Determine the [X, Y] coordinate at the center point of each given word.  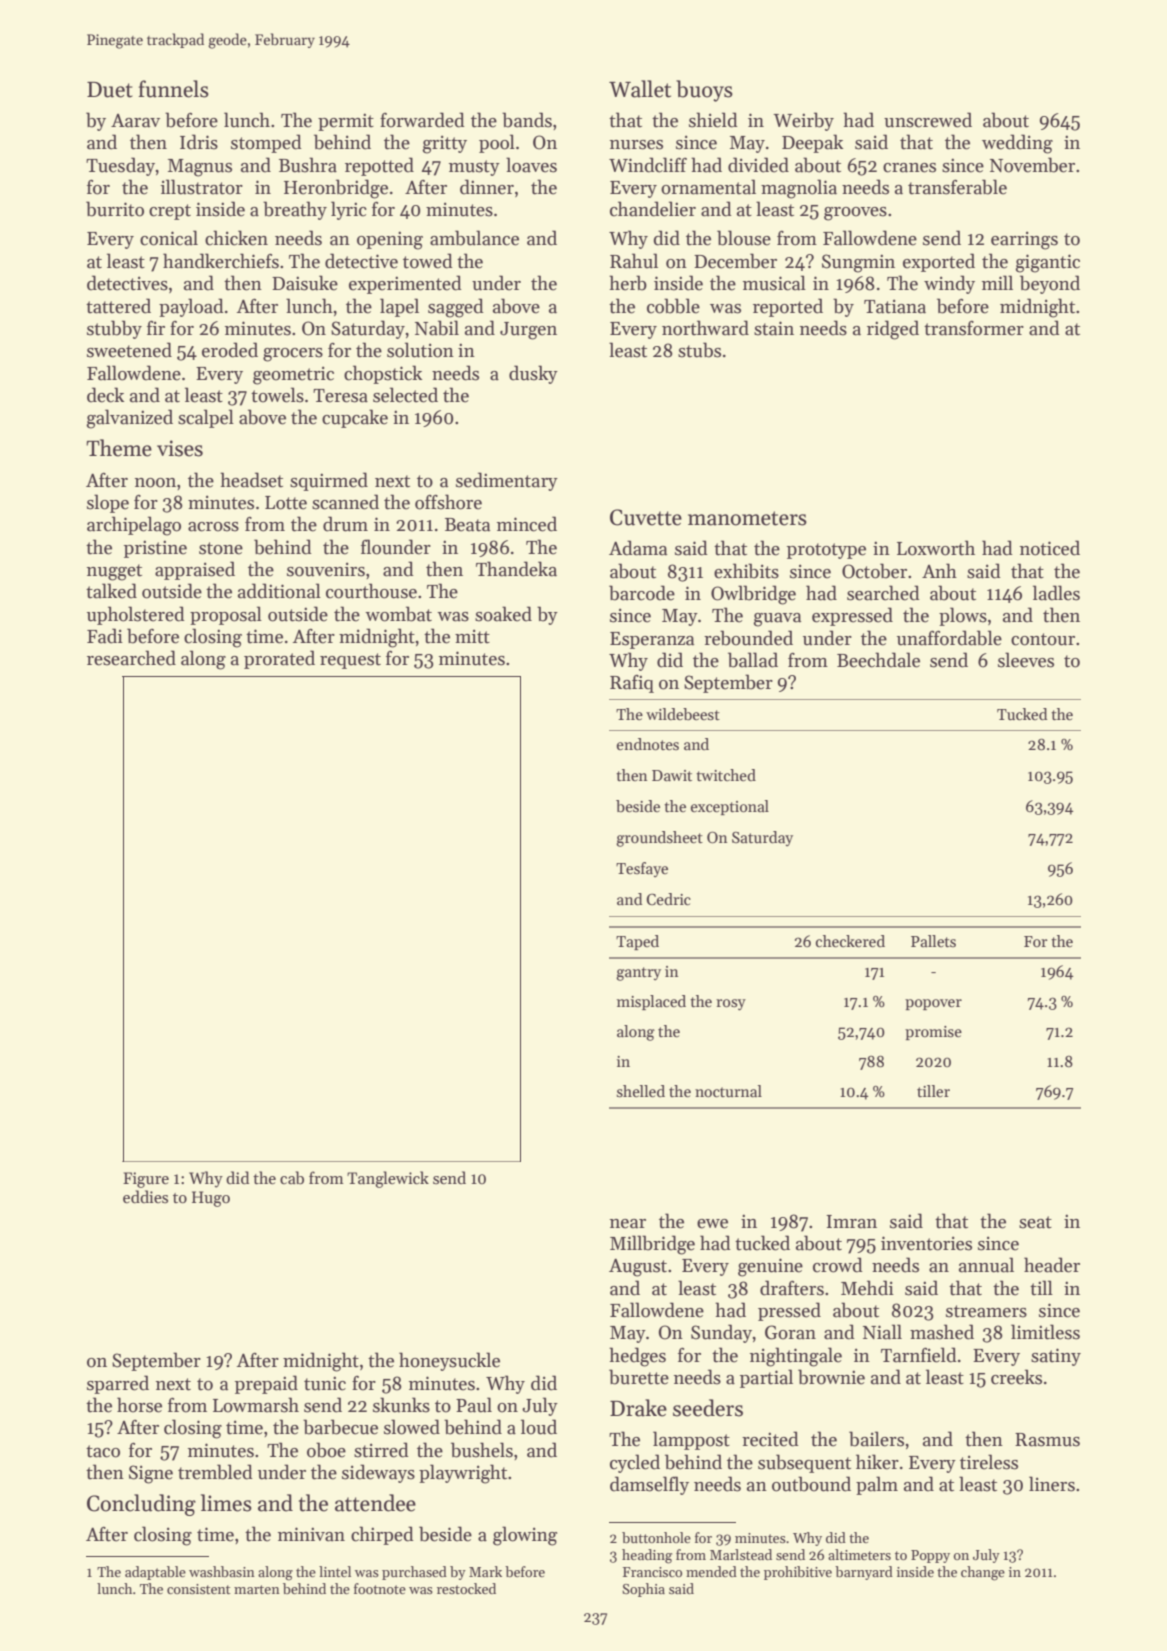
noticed [1050, 548]
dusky [533, 374]
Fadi [105, 636]
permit [346, 122]
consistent [199, 1589]
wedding [1017, 144]
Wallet [640, 89]
